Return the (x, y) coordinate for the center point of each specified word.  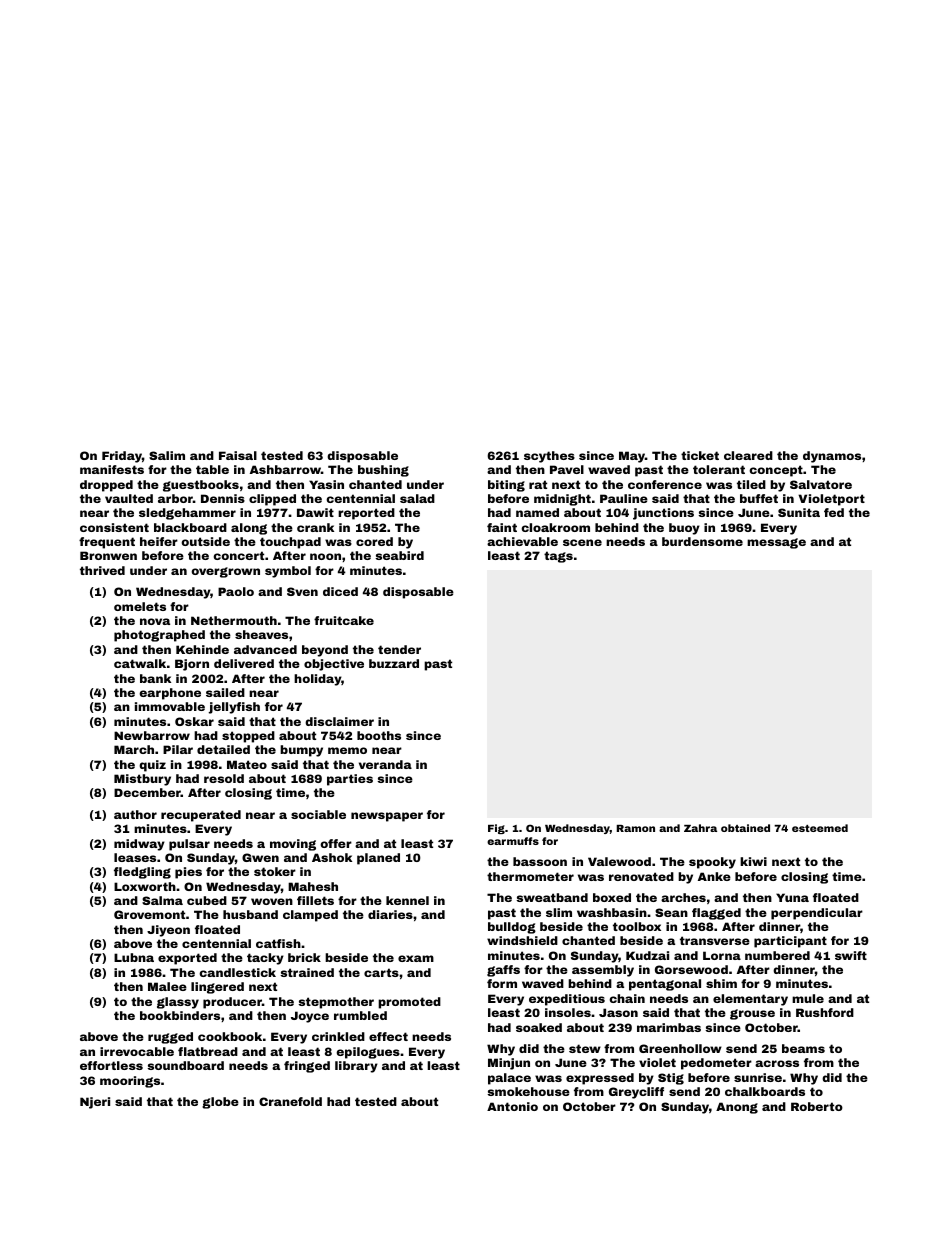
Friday (122, 457)
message (776, 543)
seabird (399, 555)
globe (220, 1103)
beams (803, 1048)
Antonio (512, 1106)
